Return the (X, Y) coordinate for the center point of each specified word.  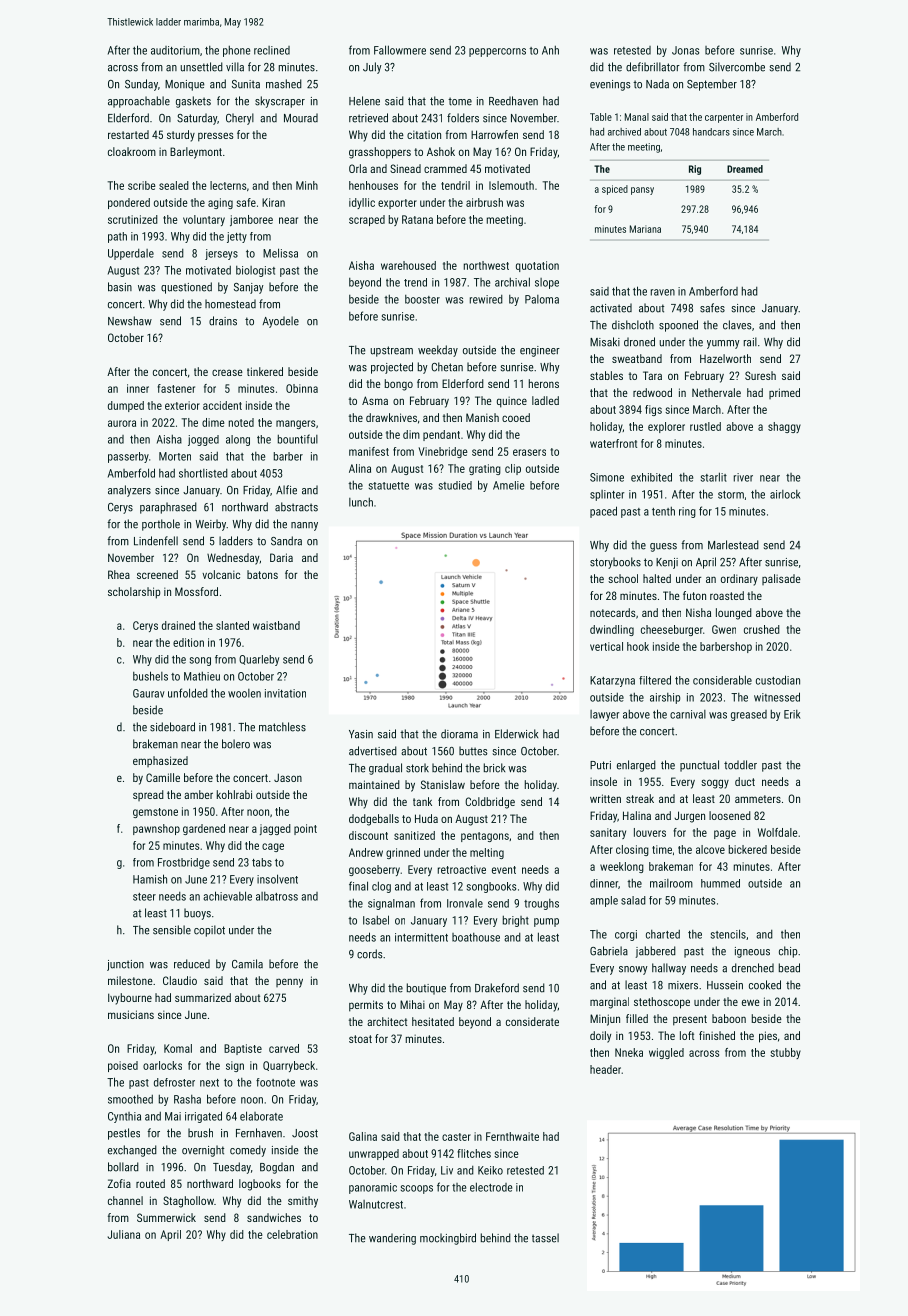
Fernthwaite (512, 1136)
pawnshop (156, 829)
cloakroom (132, 151)
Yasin (361, 734)
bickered (748, 849)
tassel (545, 1238)
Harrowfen (494, 134)
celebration (292, 1234)
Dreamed (745, 169)
